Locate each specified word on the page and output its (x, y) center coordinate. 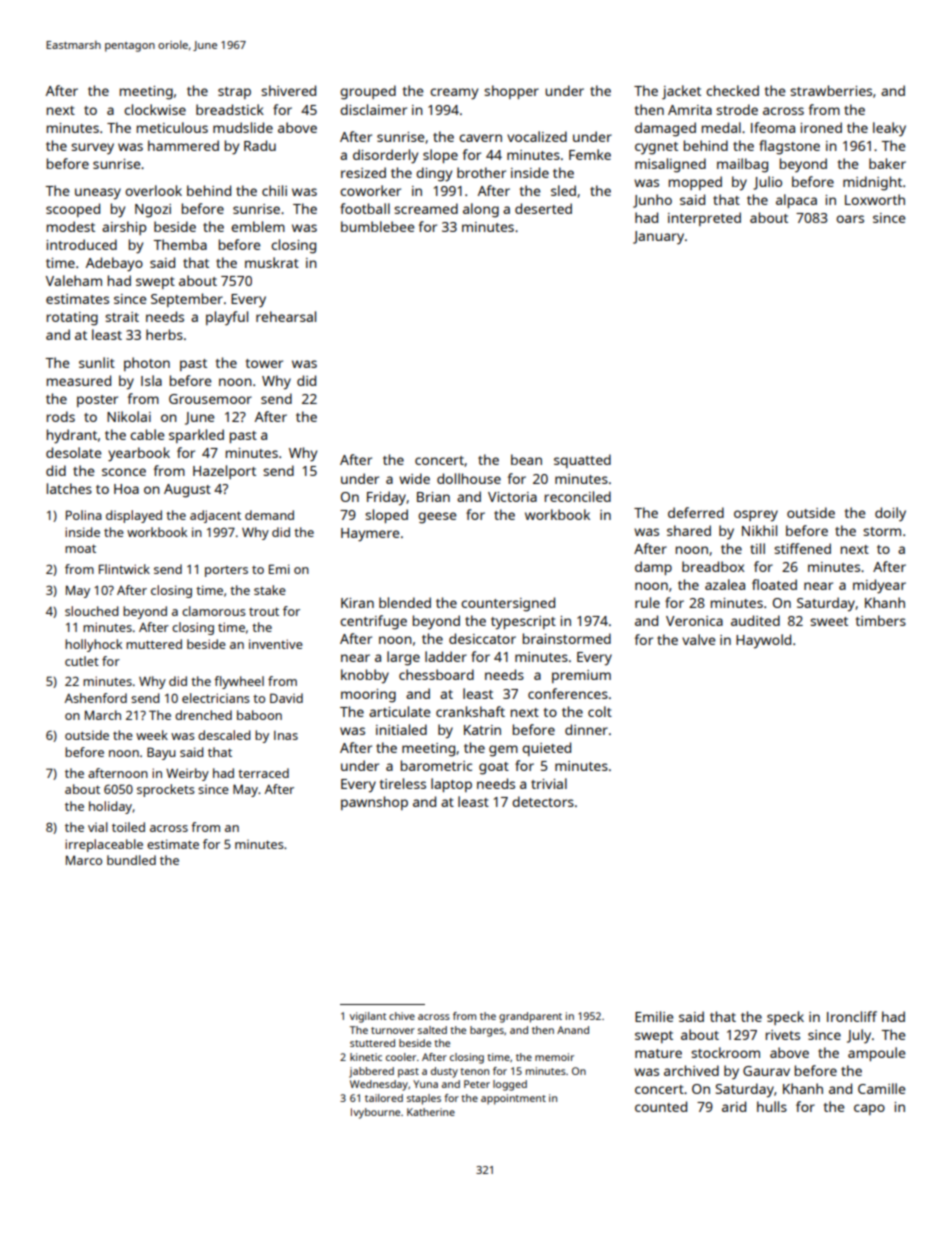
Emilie (654, 1016)
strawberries (831, 90)
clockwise (155, 109)
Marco (84, 860)
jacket (681, 92)
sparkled (196, 436)
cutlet (82, 661)
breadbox (713, 566)
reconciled (578, 496)
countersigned (508, 604)
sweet (829, 621)
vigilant (368, 1017)
